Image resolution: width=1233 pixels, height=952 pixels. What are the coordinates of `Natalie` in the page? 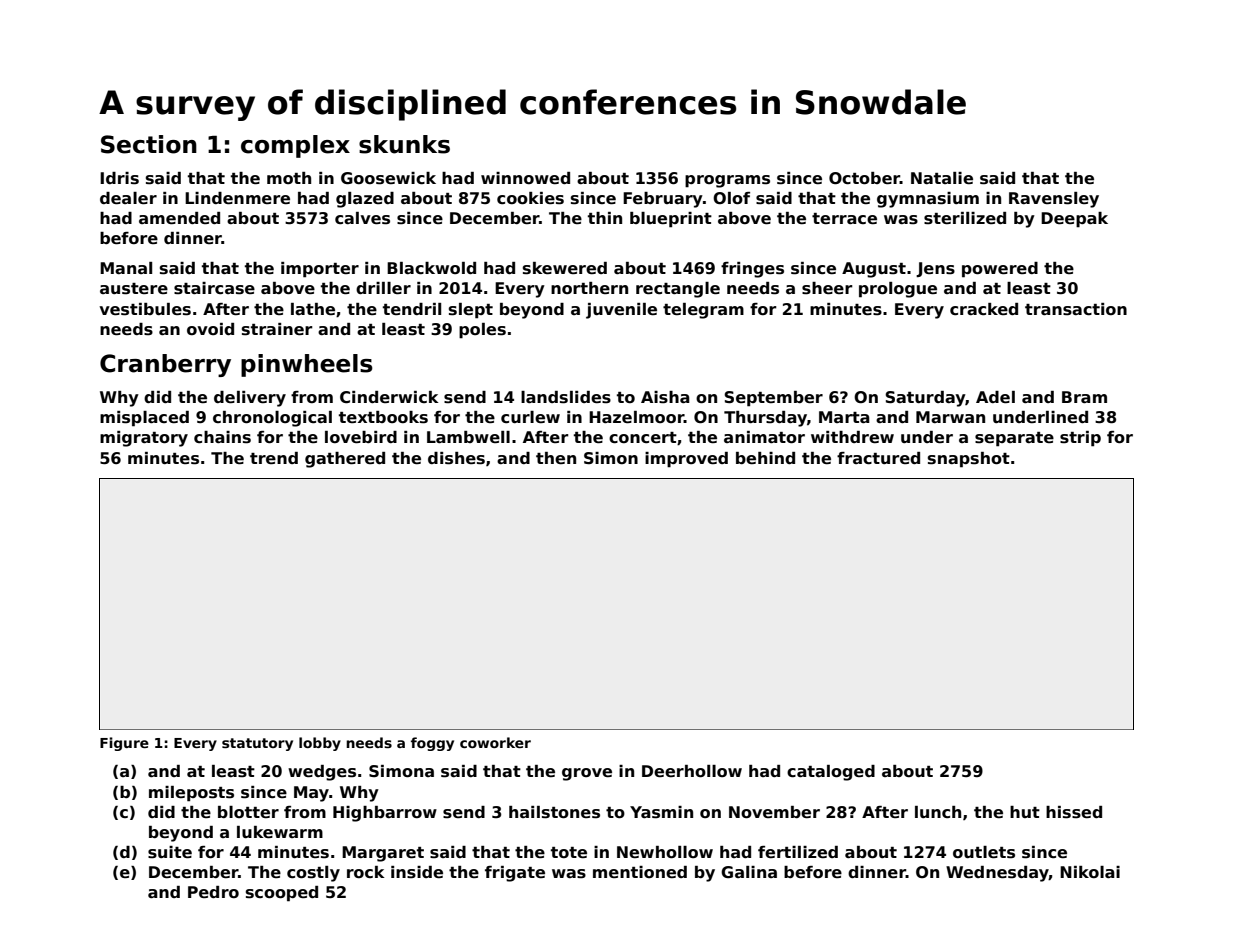 It's located at (942, 178).
